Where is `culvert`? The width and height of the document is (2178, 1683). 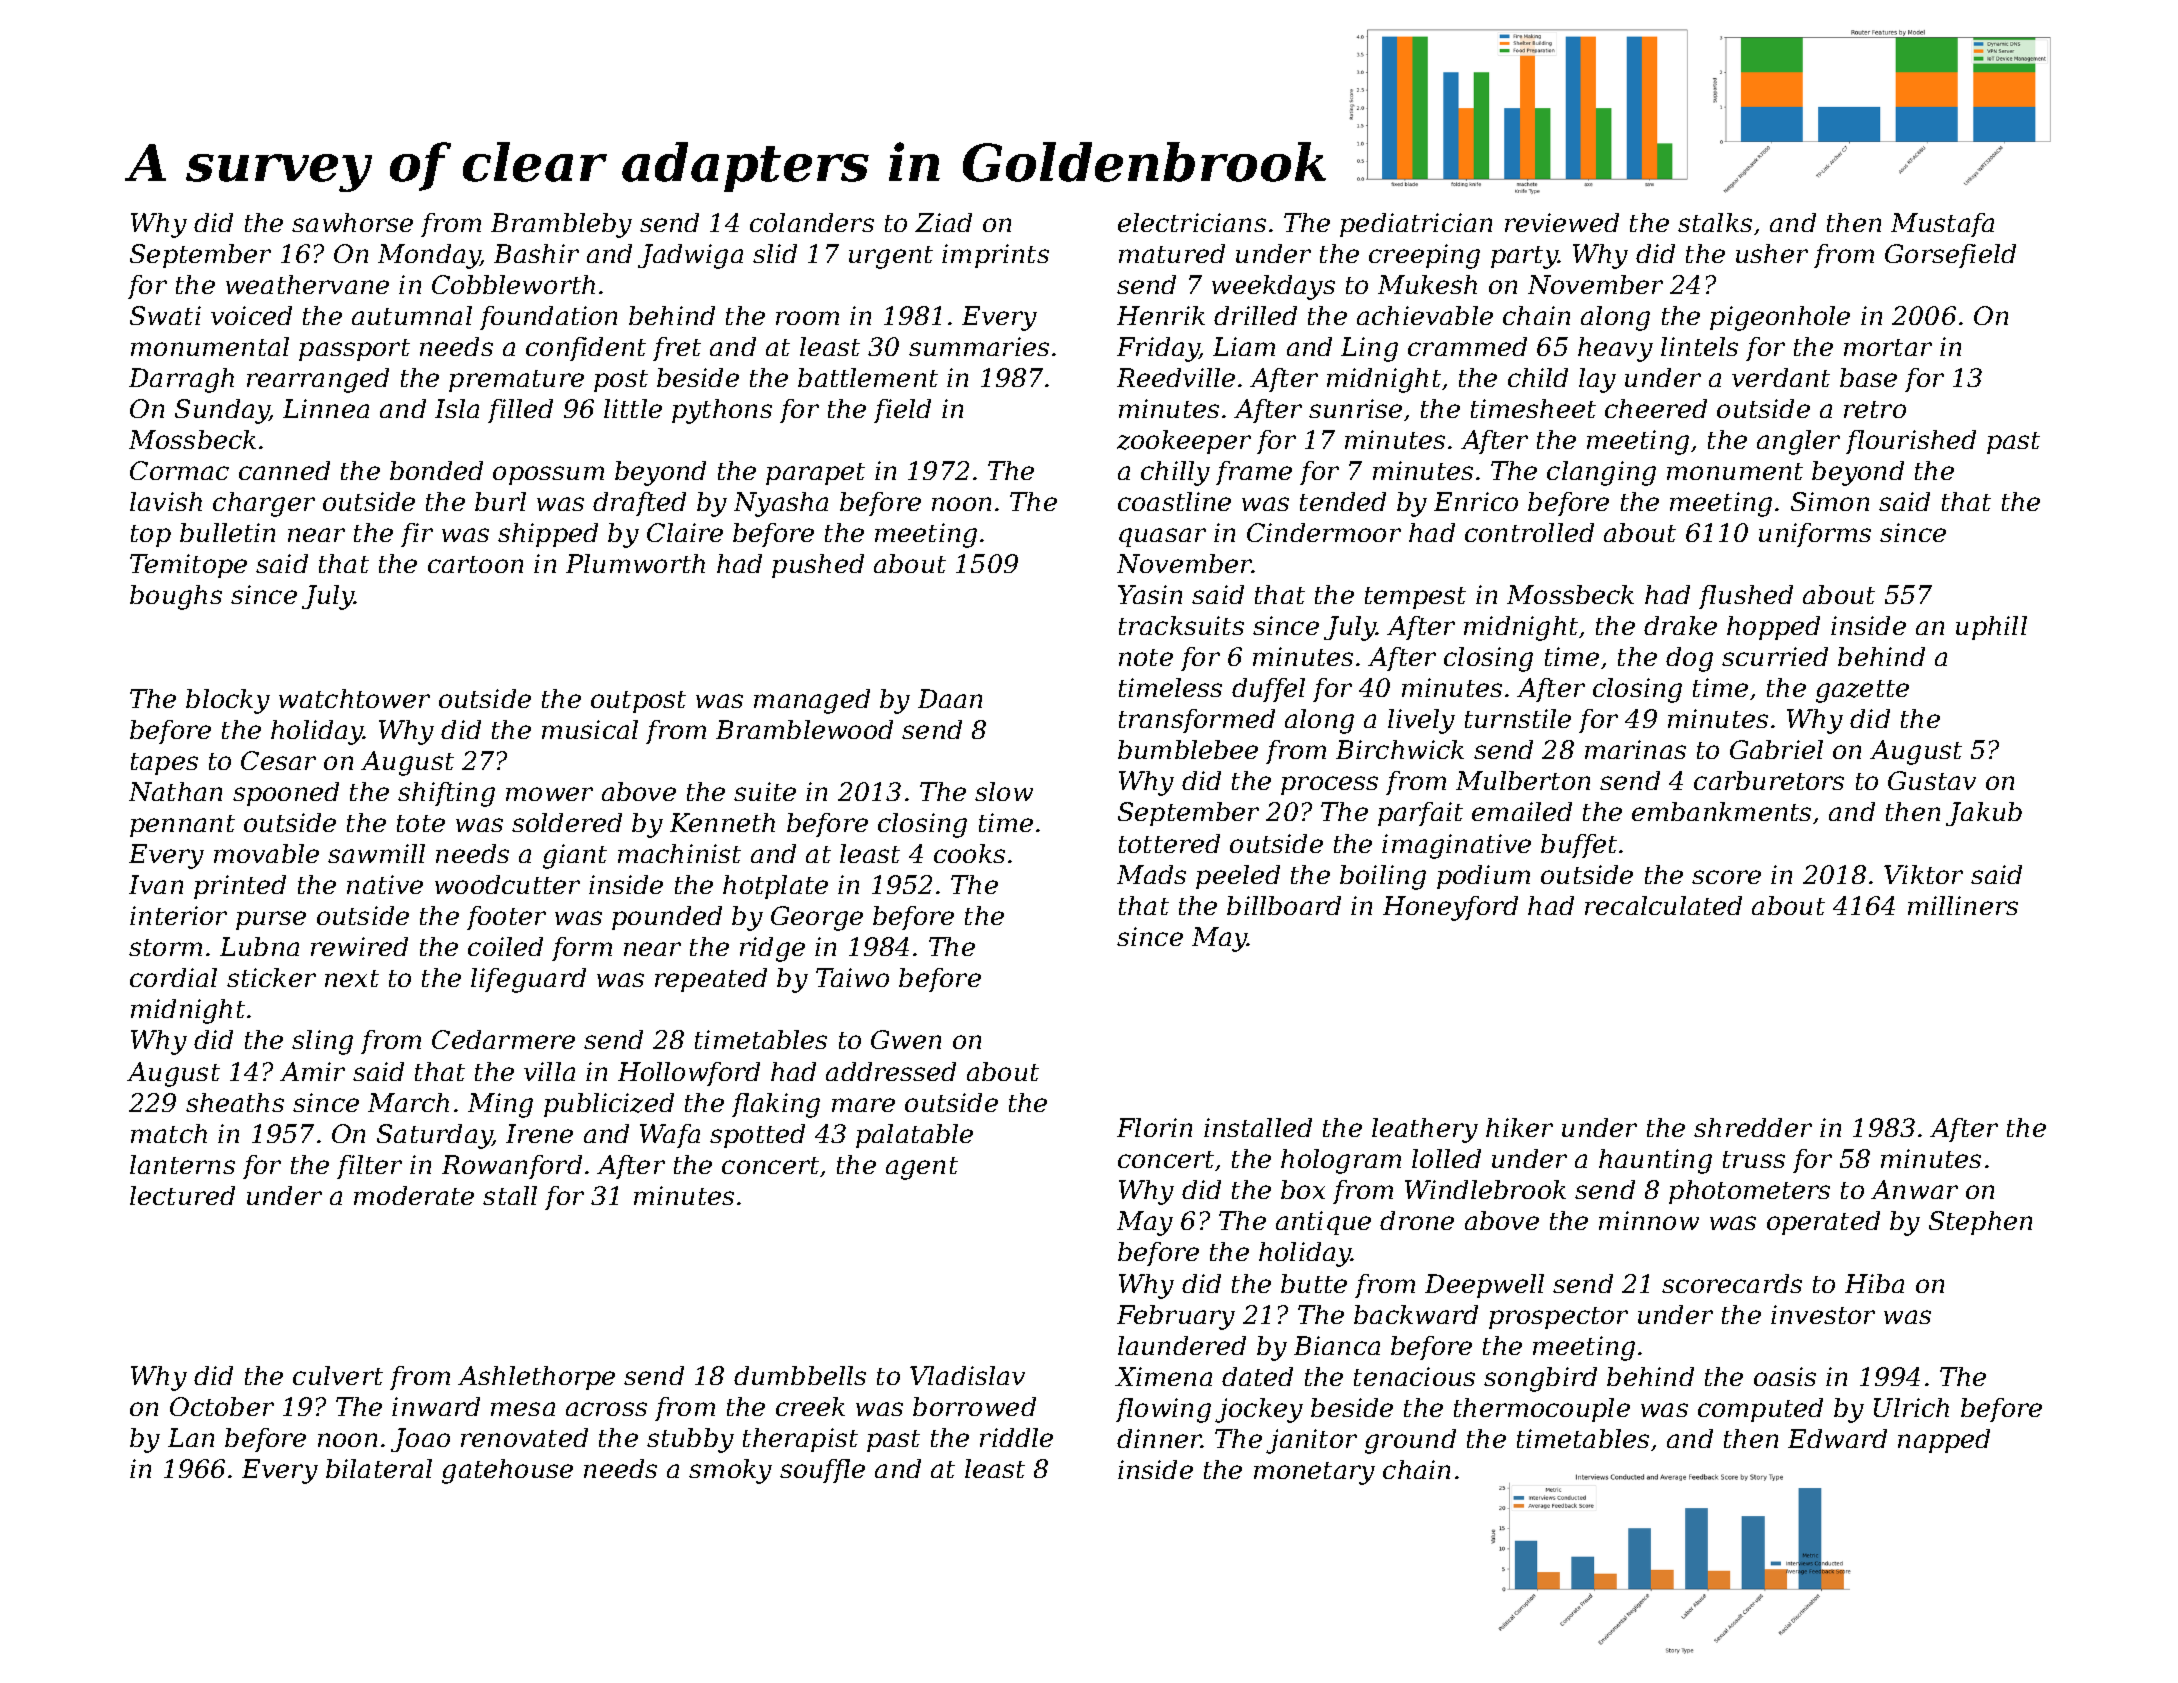
culvert is located at coordinates (338, 1375).
